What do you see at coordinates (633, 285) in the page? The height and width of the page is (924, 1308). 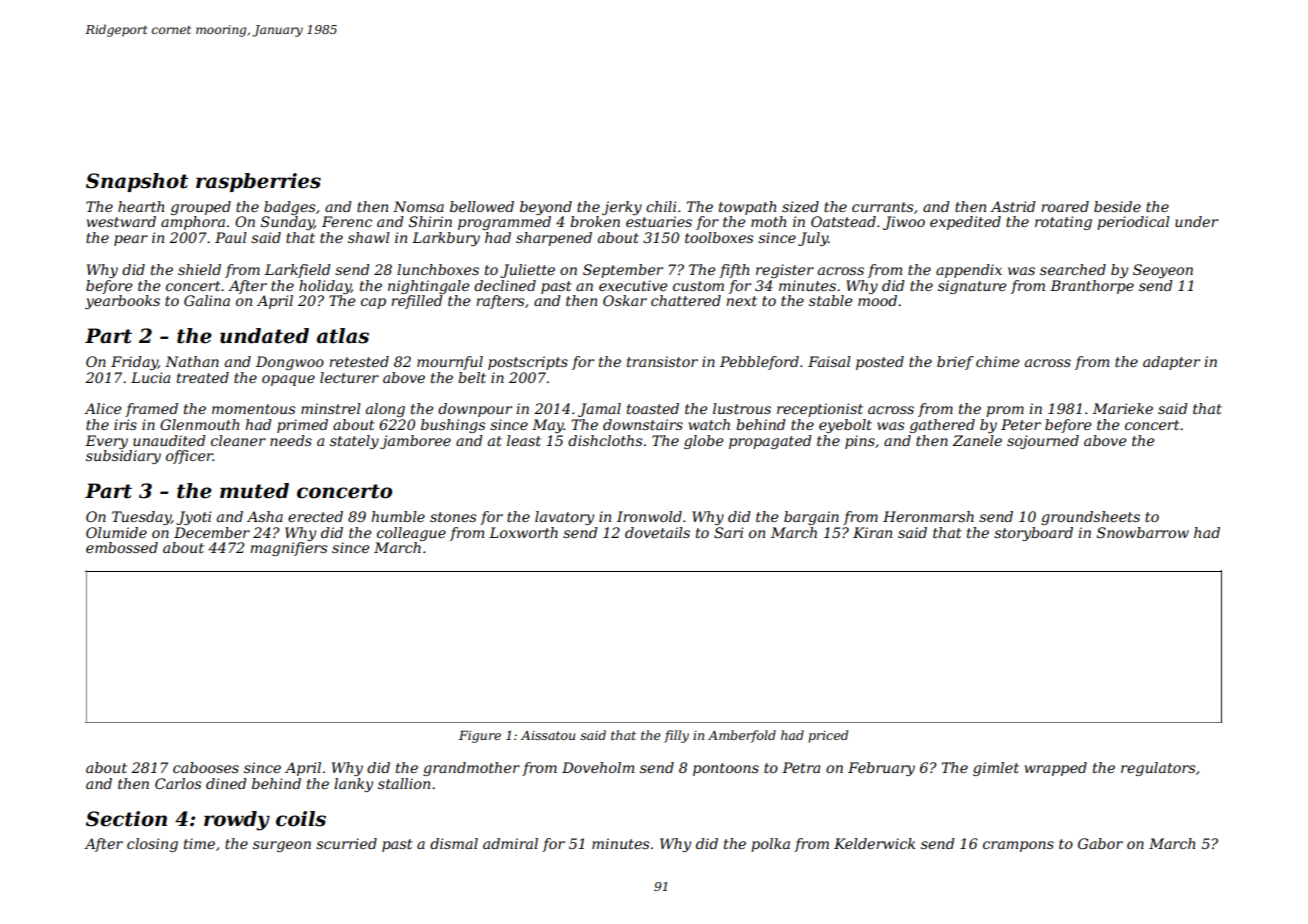 I see `executive` at bounding box center [633, 285].
